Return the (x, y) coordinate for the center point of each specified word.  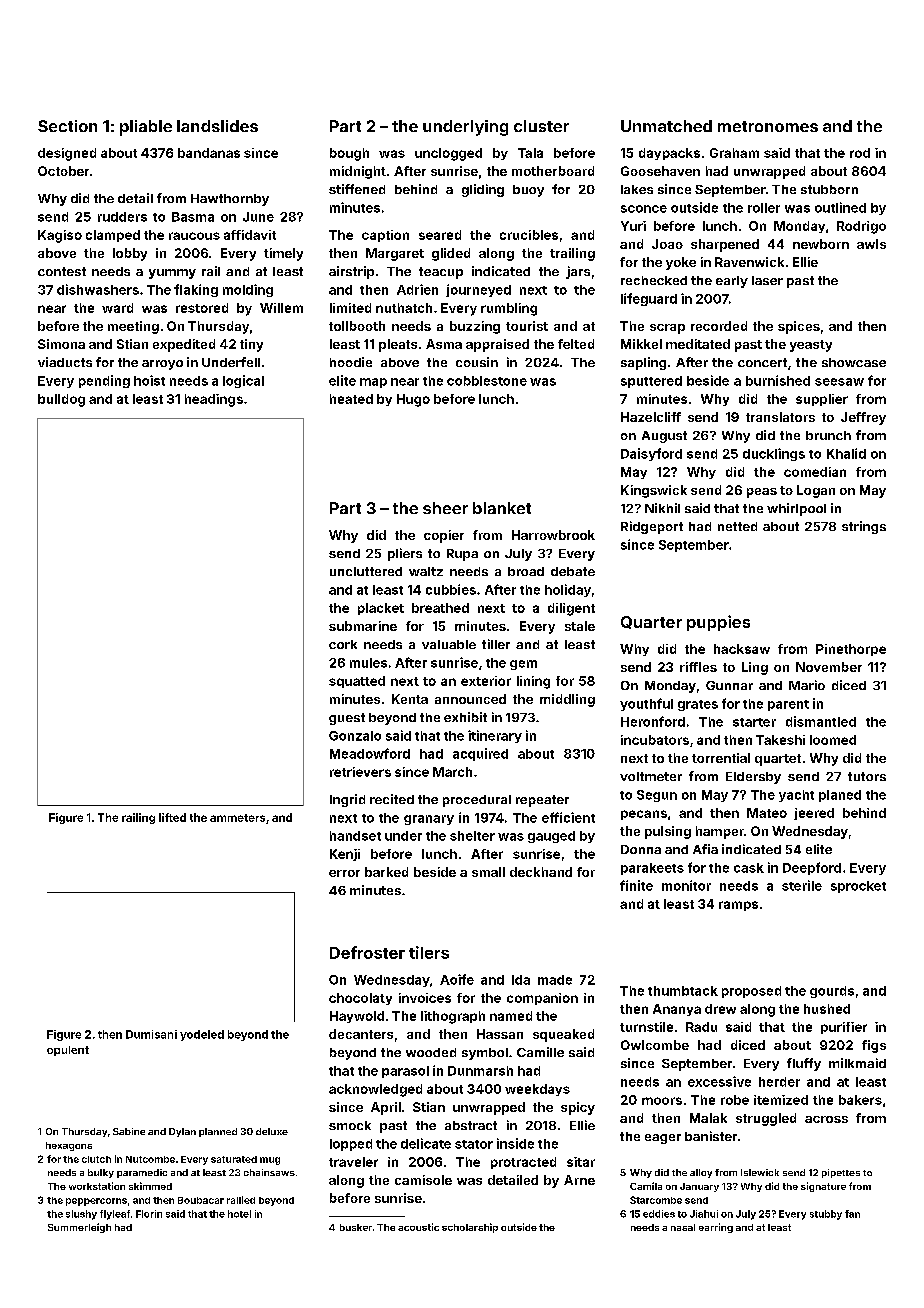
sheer (445, 508)
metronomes (768, 126)
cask (749, 868)
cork (343, 644)
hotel (239, 1214)
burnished (778, 380)
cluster (541, 126)
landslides (217, 126)
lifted (172, 817)
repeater (542, 801)
